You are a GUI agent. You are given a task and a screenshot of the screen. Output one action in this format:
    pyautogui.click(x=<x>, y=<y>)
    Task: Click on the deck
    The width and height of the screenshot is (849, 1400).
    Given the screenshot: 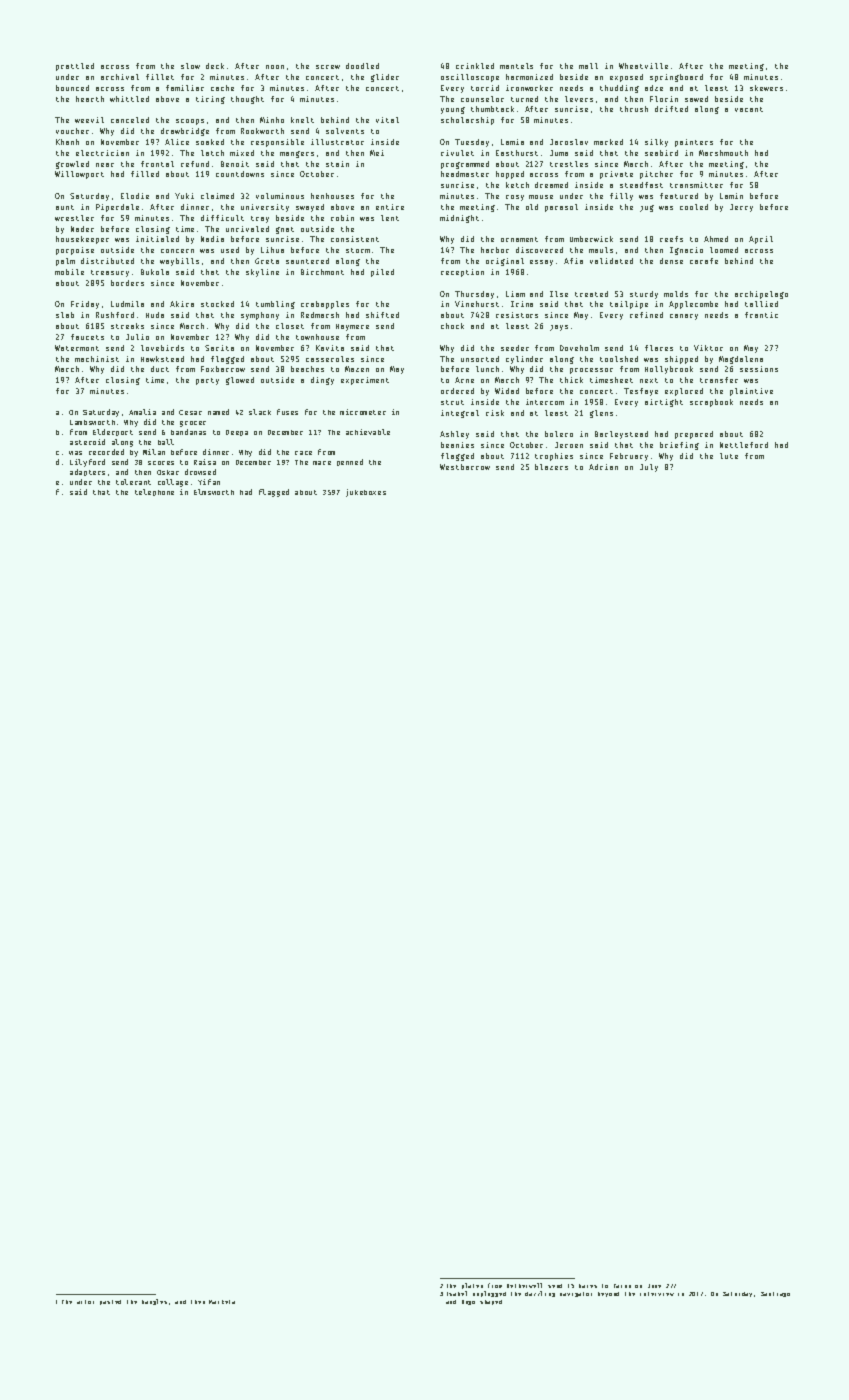 What is the action you would take?
    pyautogui.click(x=215, y=66)
